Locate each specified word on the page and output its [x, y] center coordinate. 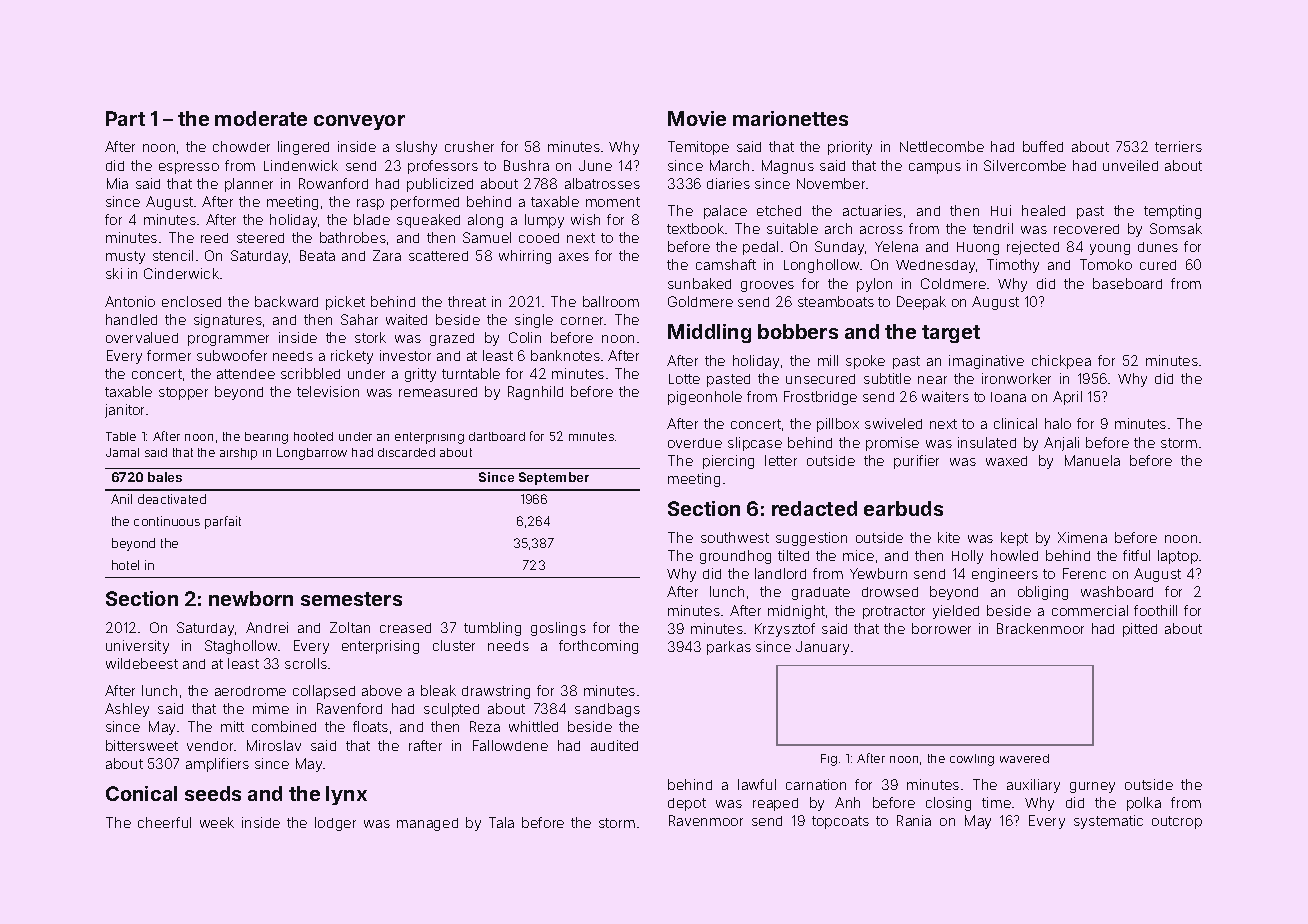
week [217, 822]
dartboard [497, 436]
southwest [735, 537]
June [595, 165]
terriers [1178, 146]
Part [125, 118]
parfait [223, 522]
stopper [183, 393]
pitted [1140, 630]
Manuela [1092, 460]
